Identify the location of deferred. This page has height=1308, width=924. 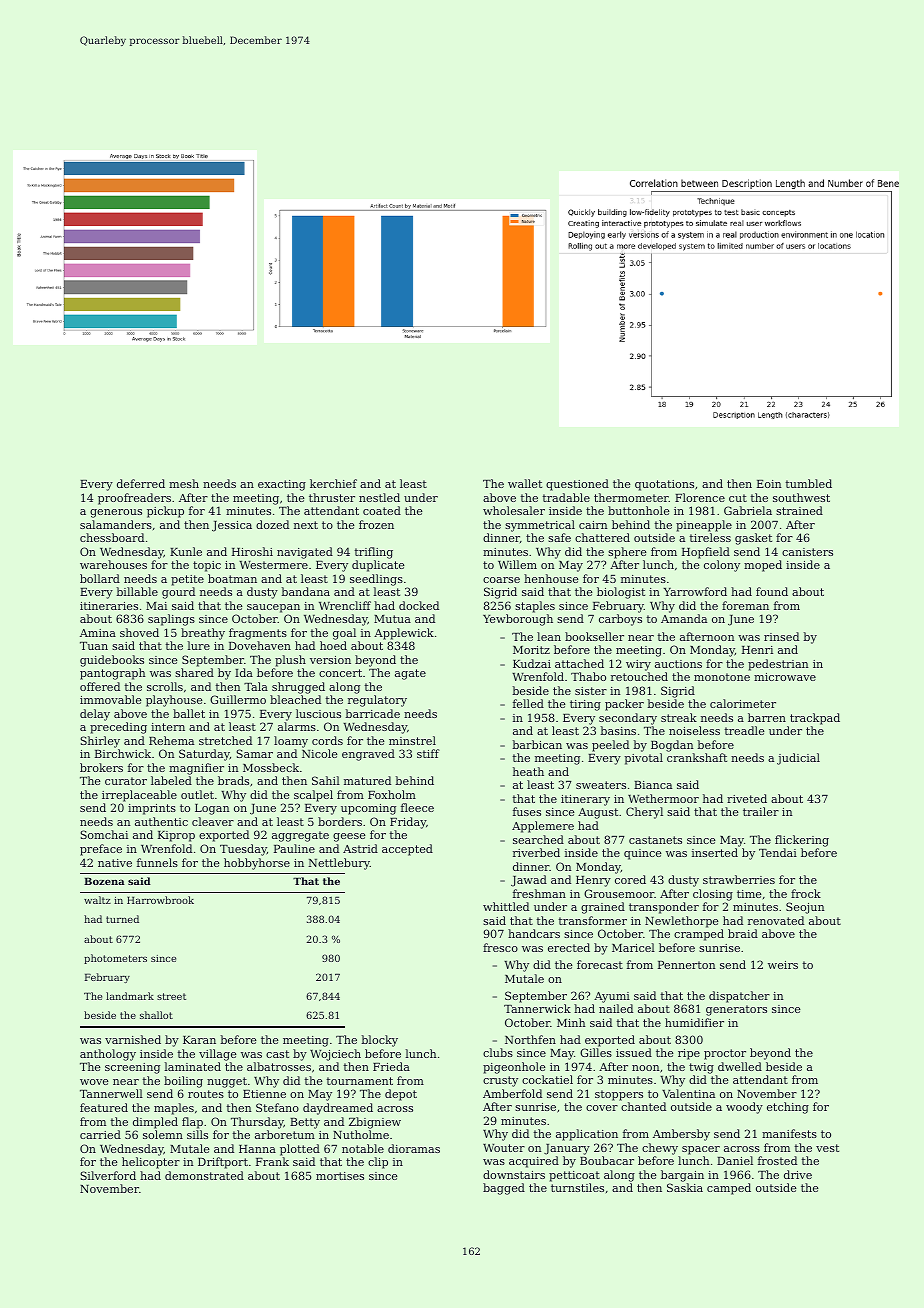
(141, 483).
